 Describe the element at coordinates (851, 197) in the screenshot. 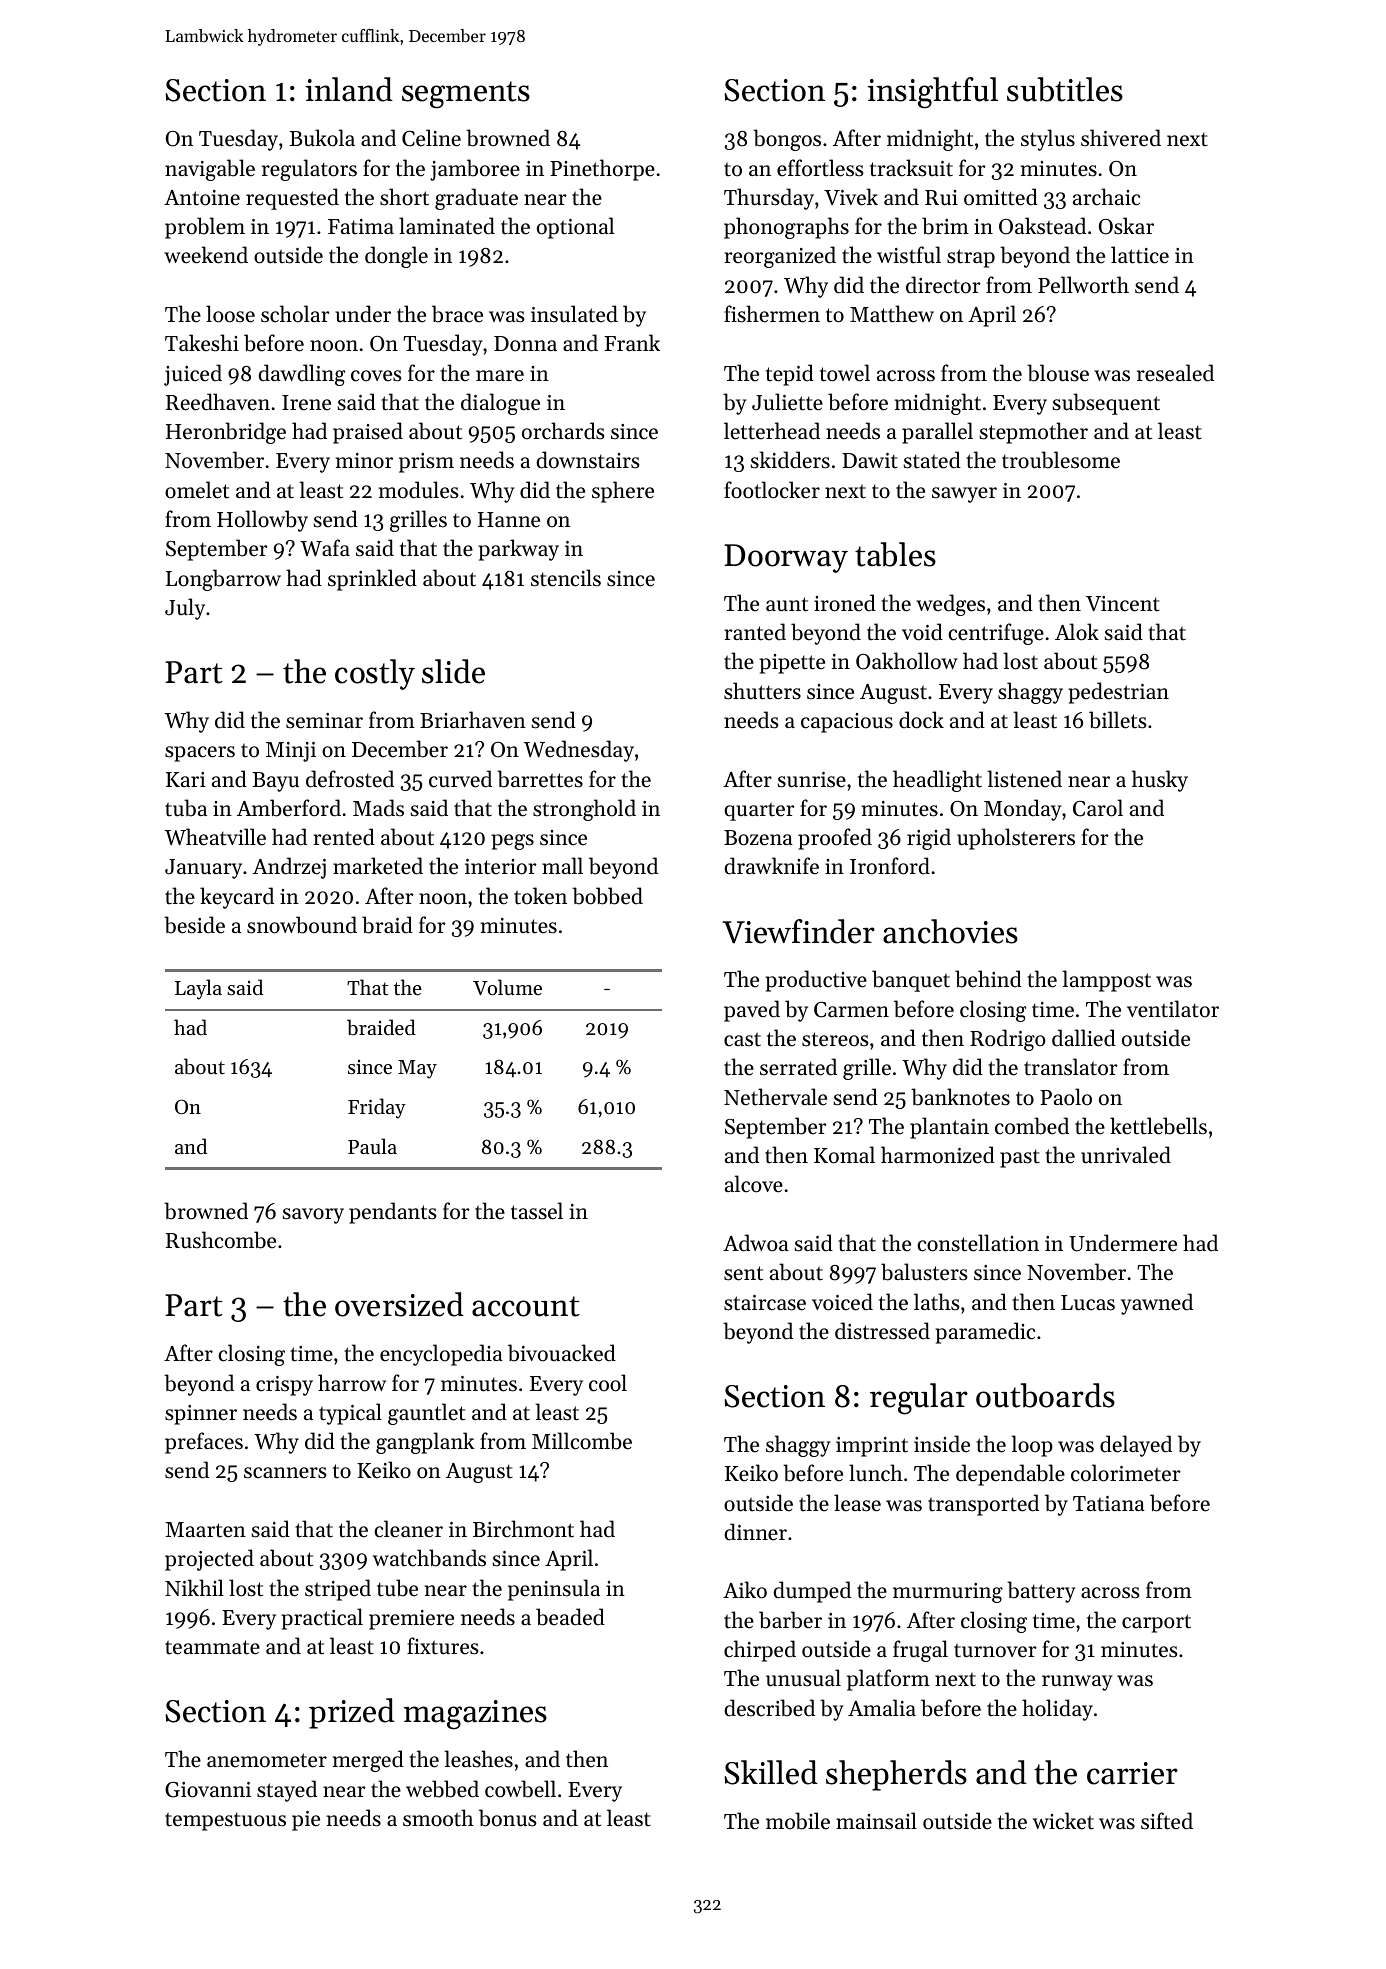

I see `Vivek` at that location.
